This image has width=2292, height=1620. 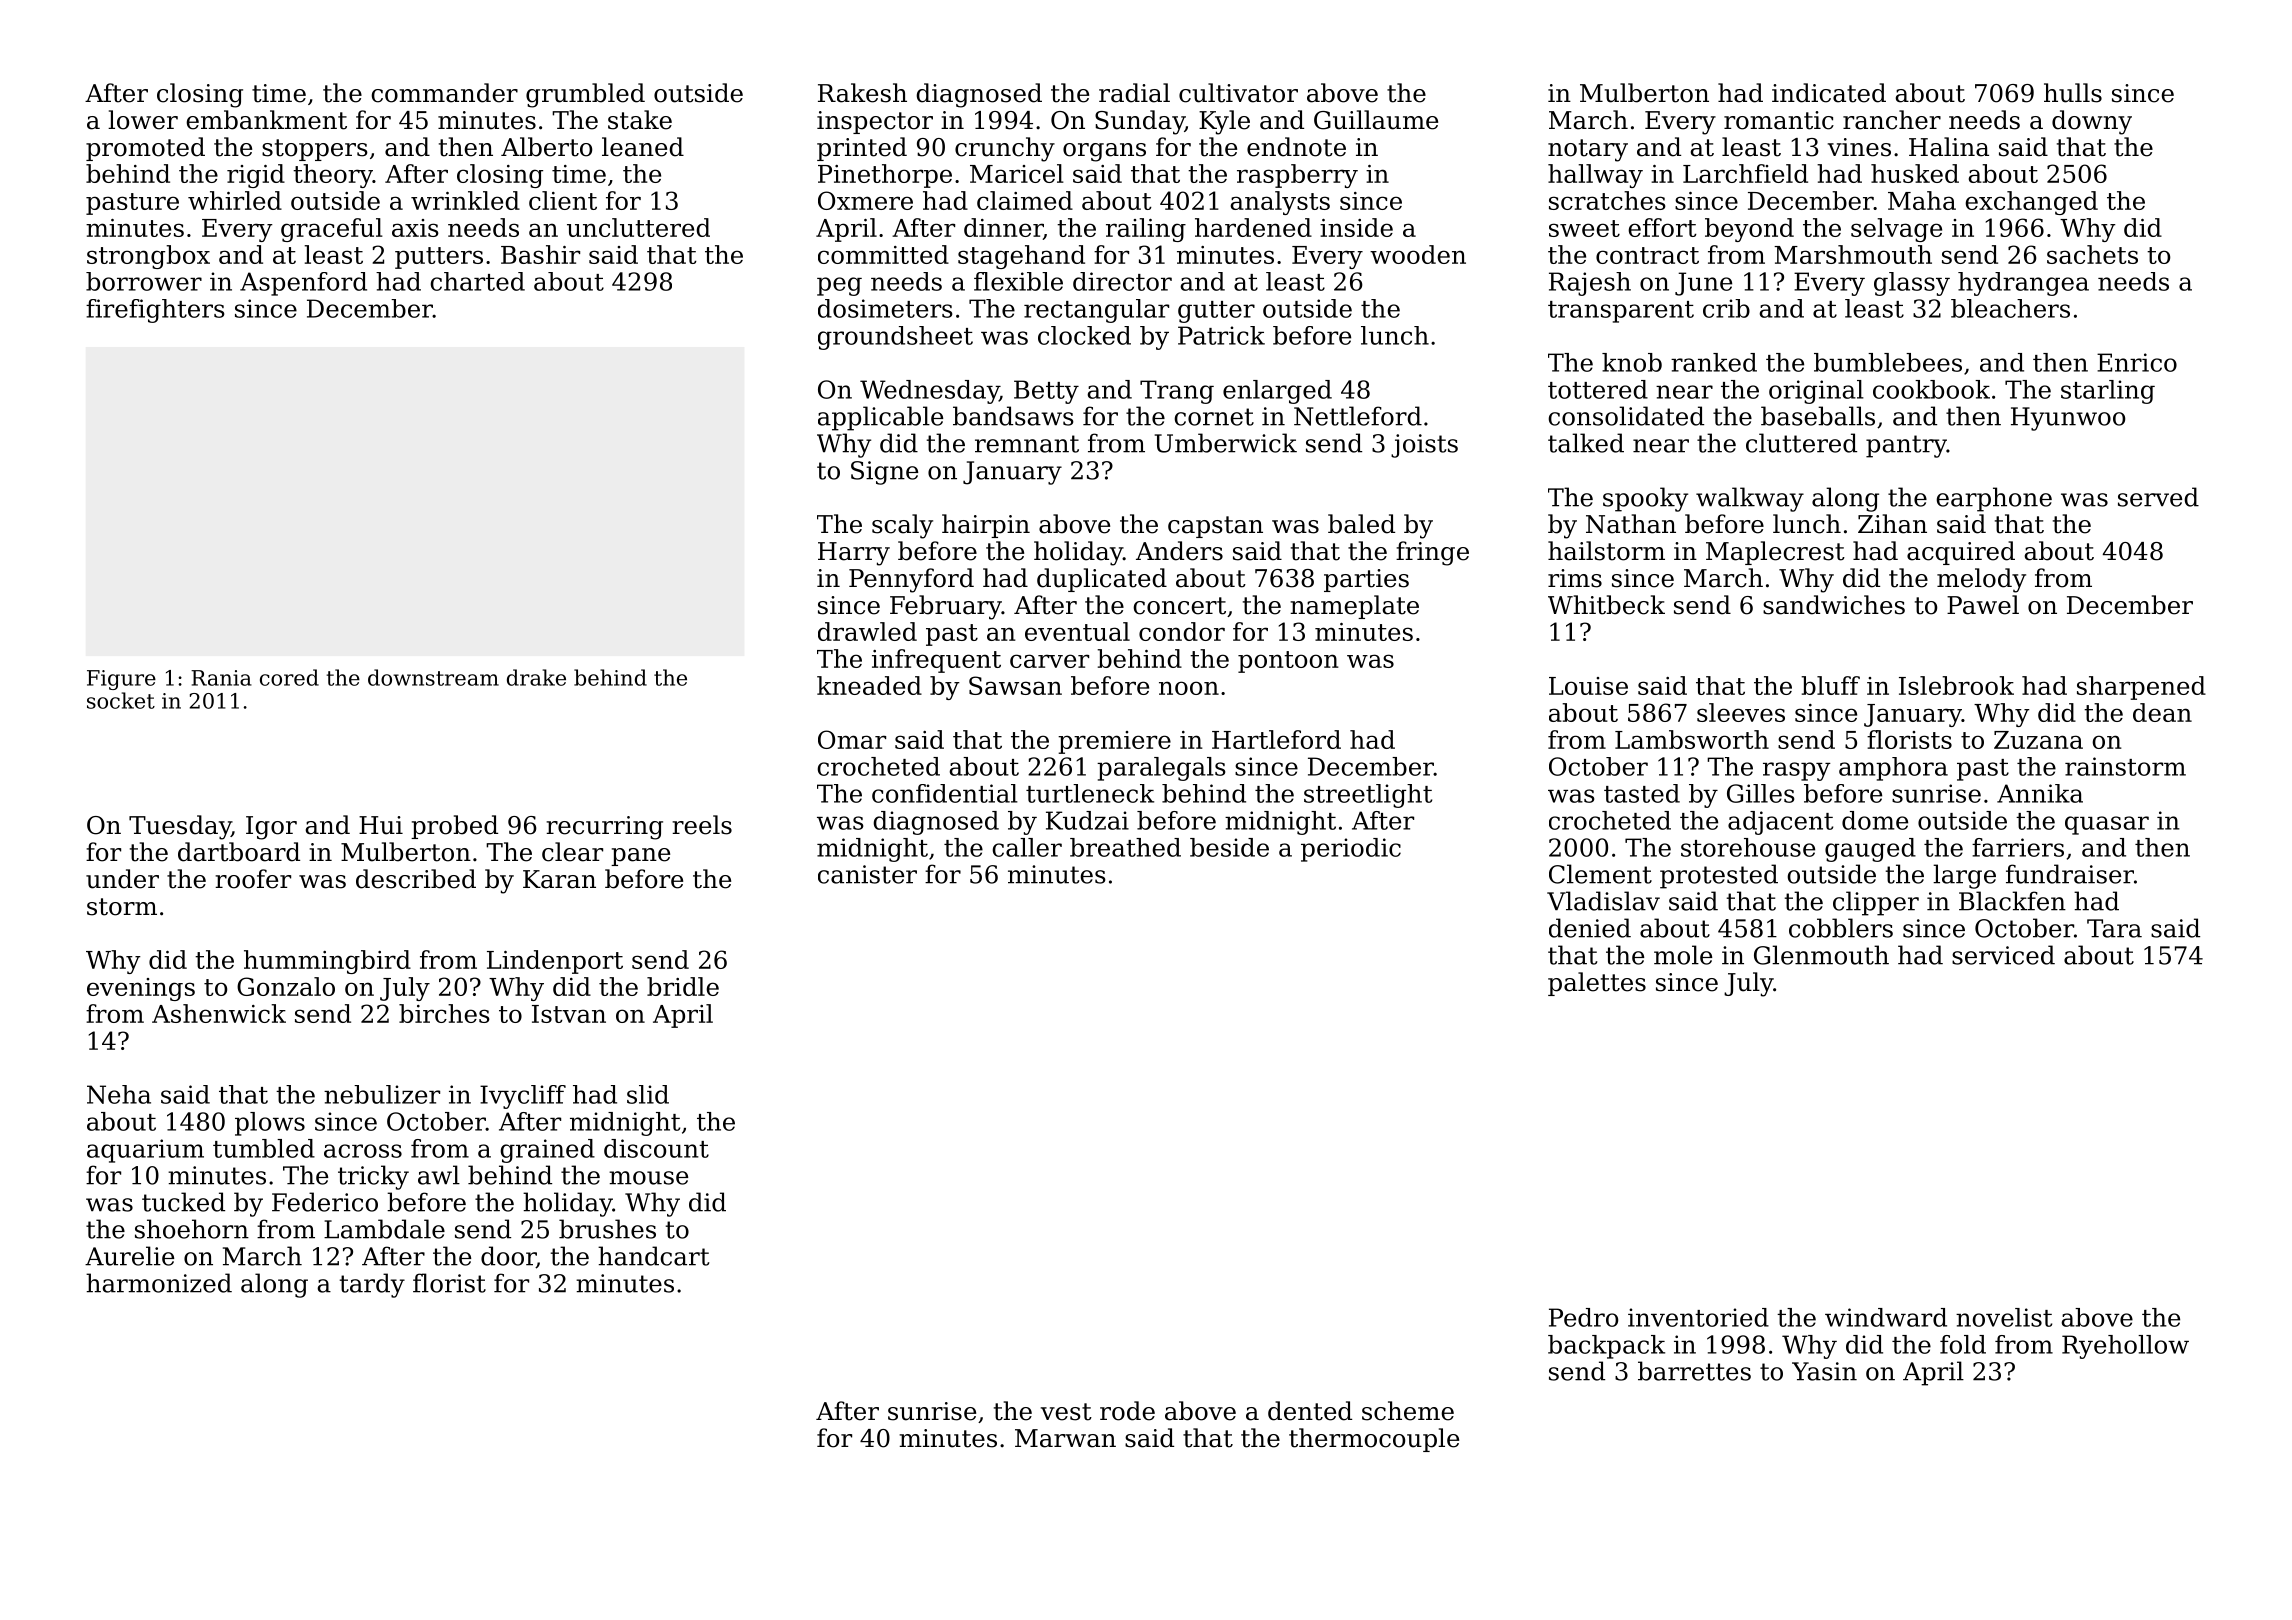 I want to click on grumbled, so click(x=585, y=95).
